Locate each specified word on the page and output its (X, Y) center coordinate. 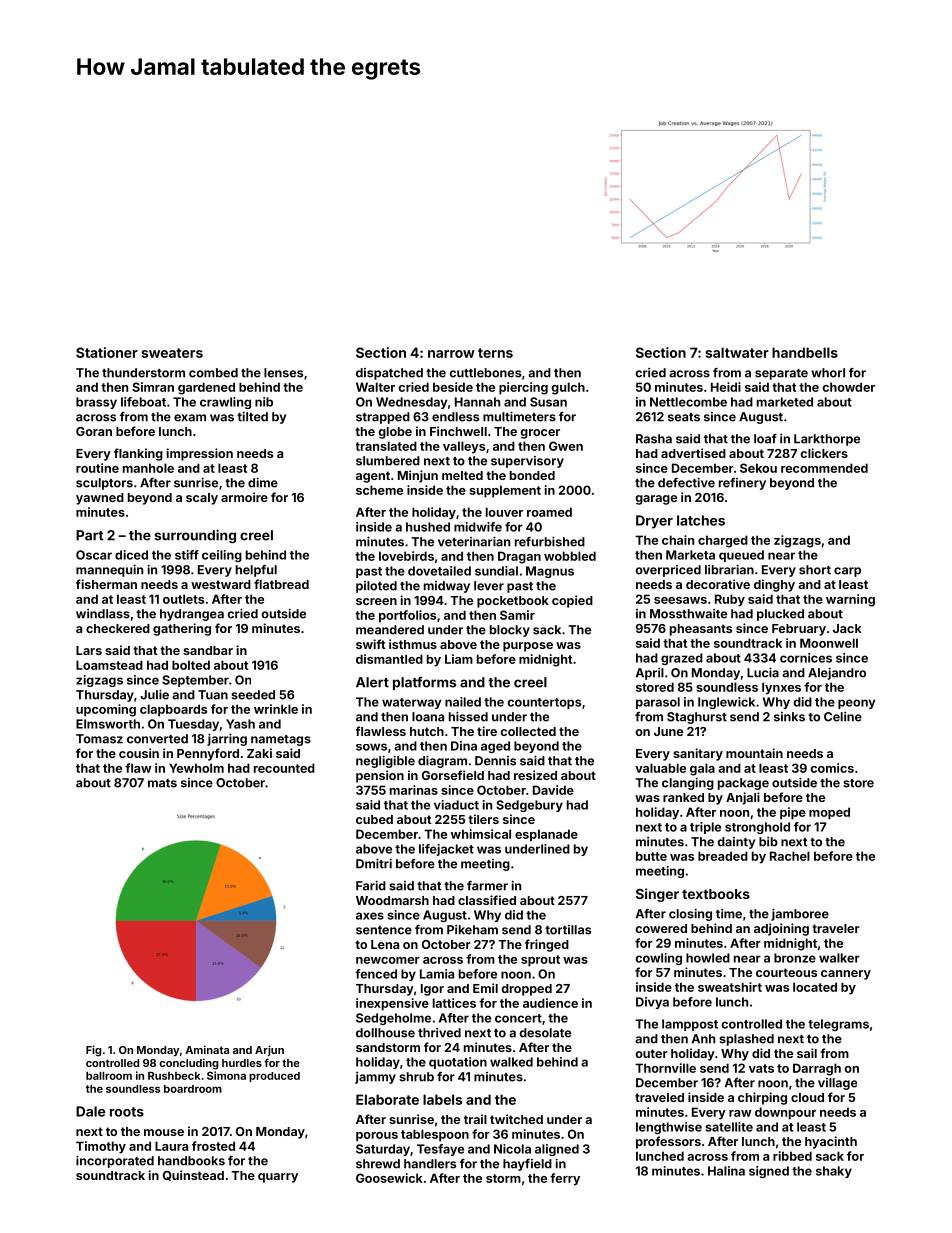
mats (162, 783)
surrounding (195, 536)
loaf (765, 439)
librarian (729, 569)
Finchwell (458, 431)
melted (462, 475)
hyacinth (831, 1142)
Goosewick (389, 1178)
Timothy (101, 1147)
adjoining (781, 929)
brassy (96, 403)
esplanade (546, 835)
